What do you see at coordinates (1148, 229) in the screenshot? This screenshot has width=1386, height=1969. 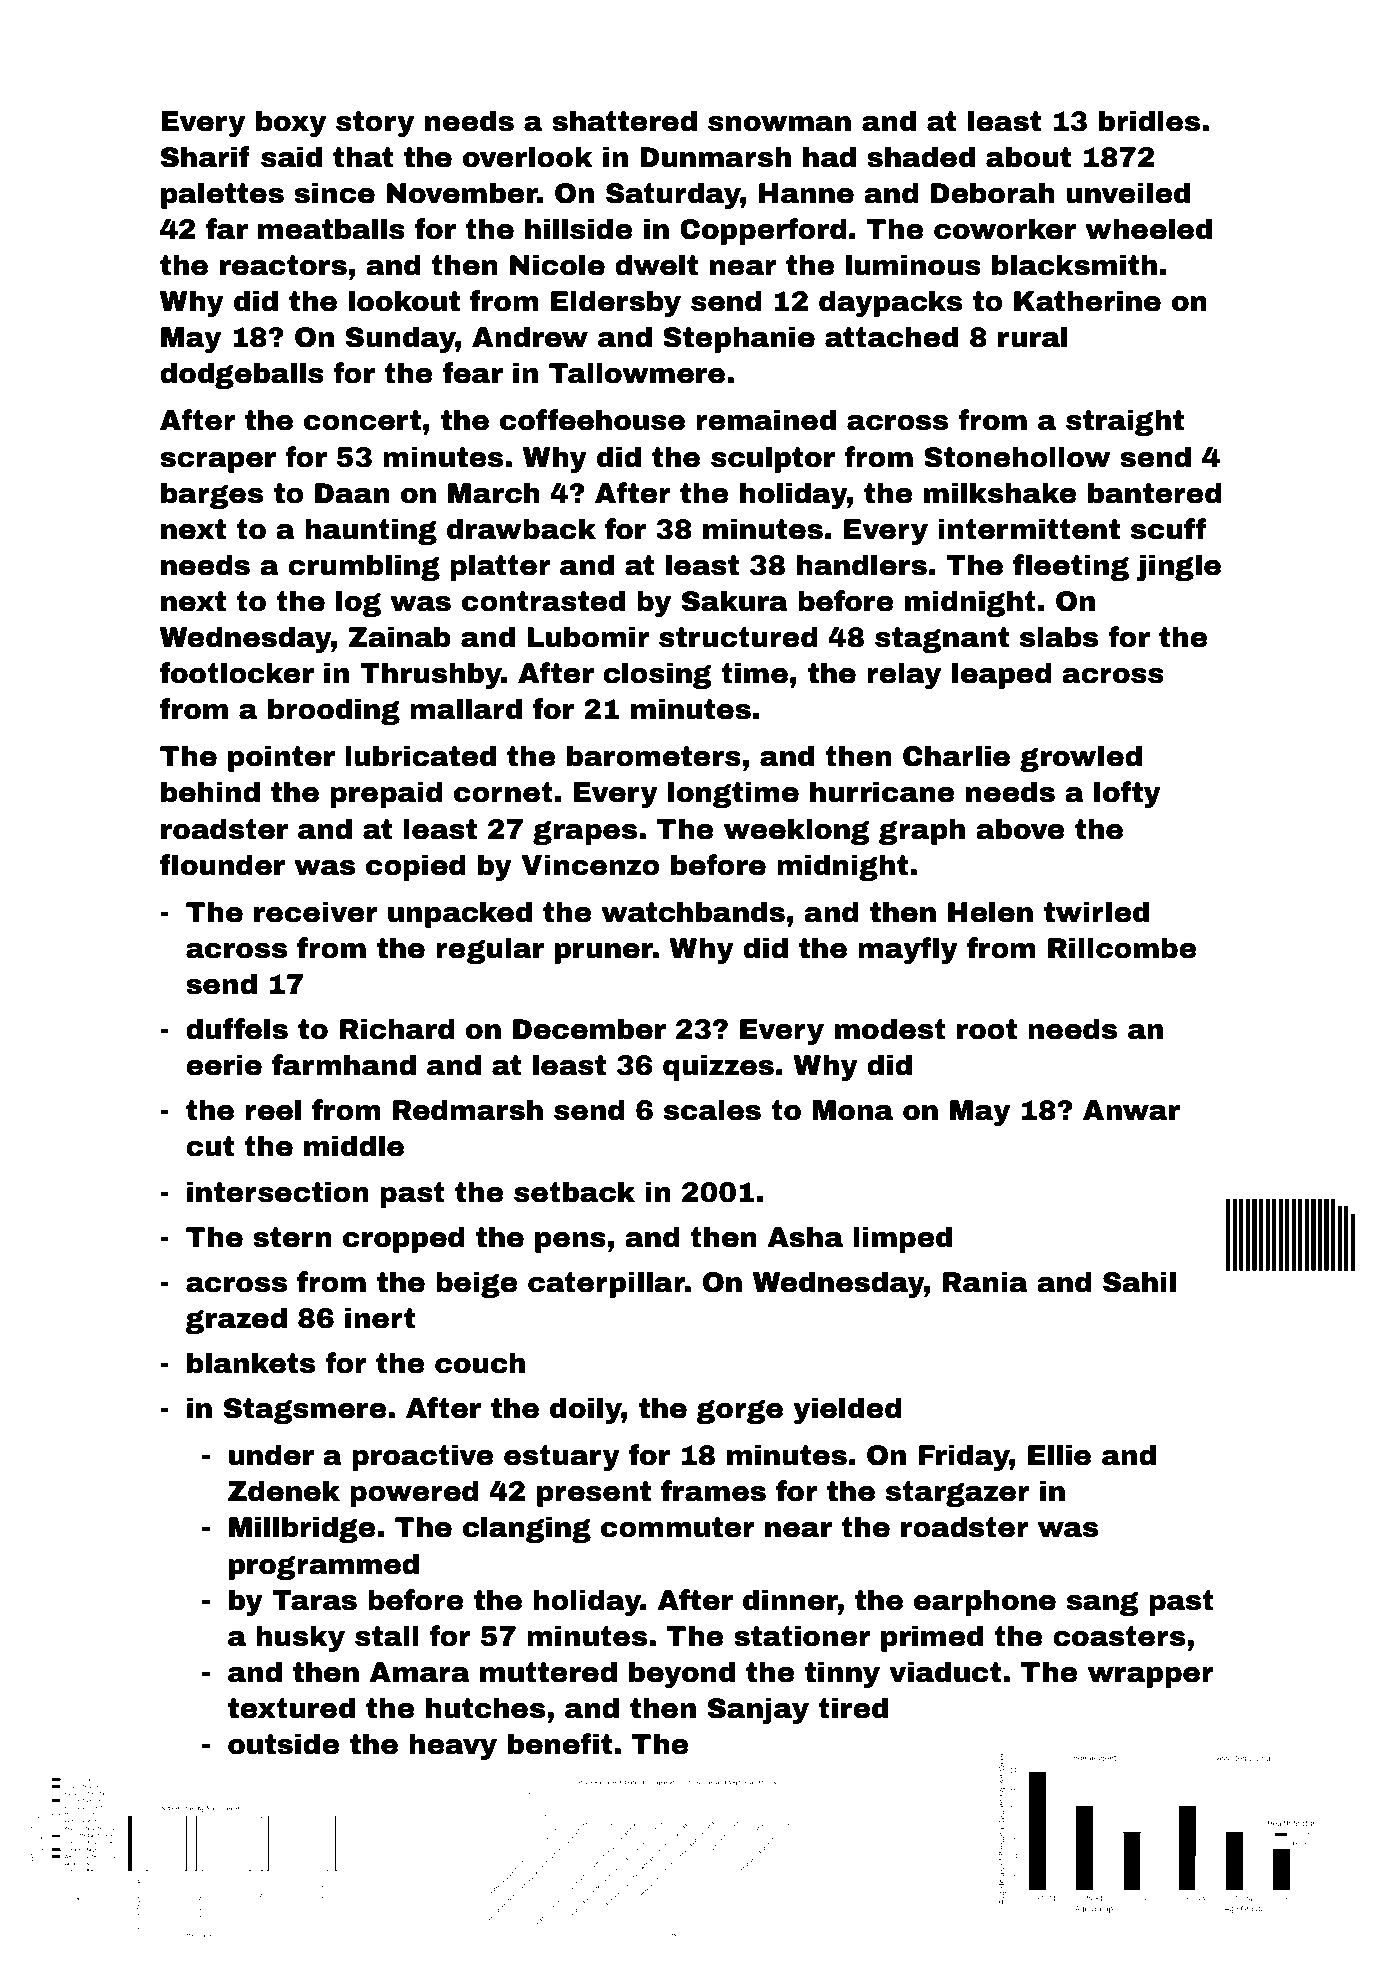 I see `wheeled` at bounding box center [1148, 229].
